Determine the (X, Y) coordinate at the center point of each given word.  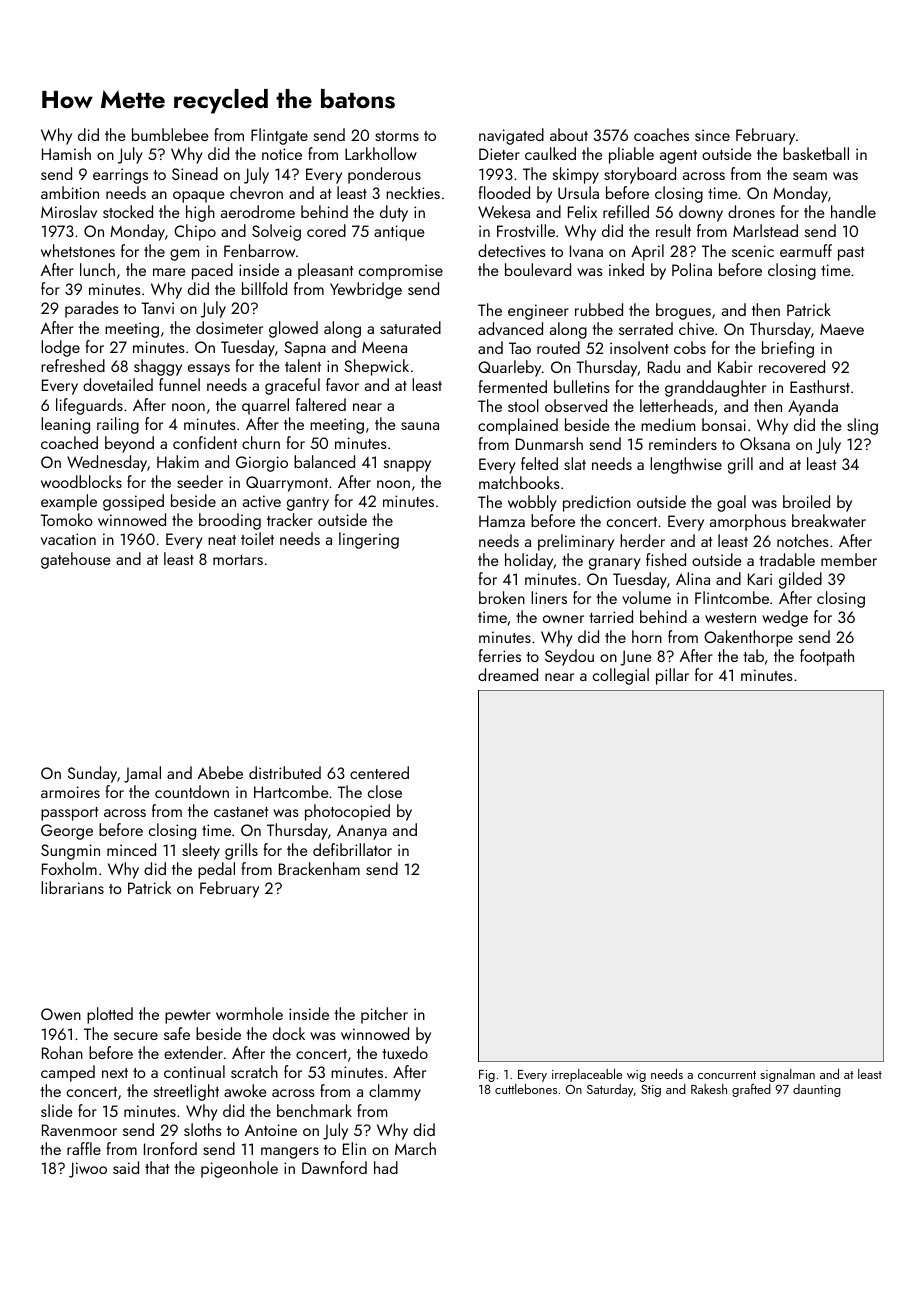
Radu (664, 366)
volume (646, 597)
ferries (500, 655)
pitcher (384, 1015)
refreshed (73, 365)
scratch (254, 1071)
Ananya (362, 832)
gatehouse (76, 560)
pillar (672, 676)
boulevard (538, 269)
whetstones (78, 250)
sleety (201, 851)
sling (862, 426)
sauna (420, 426)
